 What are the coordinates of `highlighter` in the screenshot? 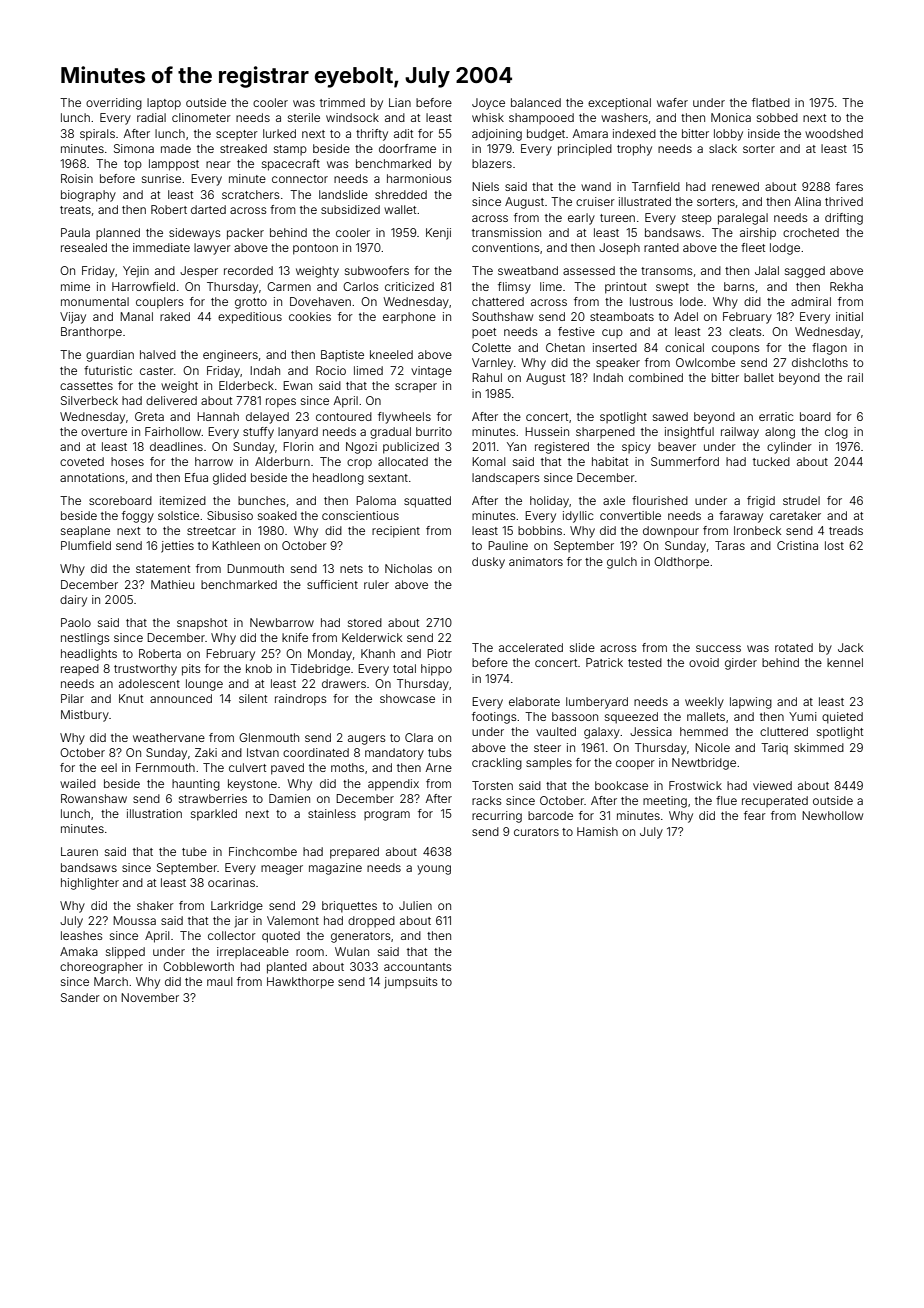 It's located at (90, 884).
